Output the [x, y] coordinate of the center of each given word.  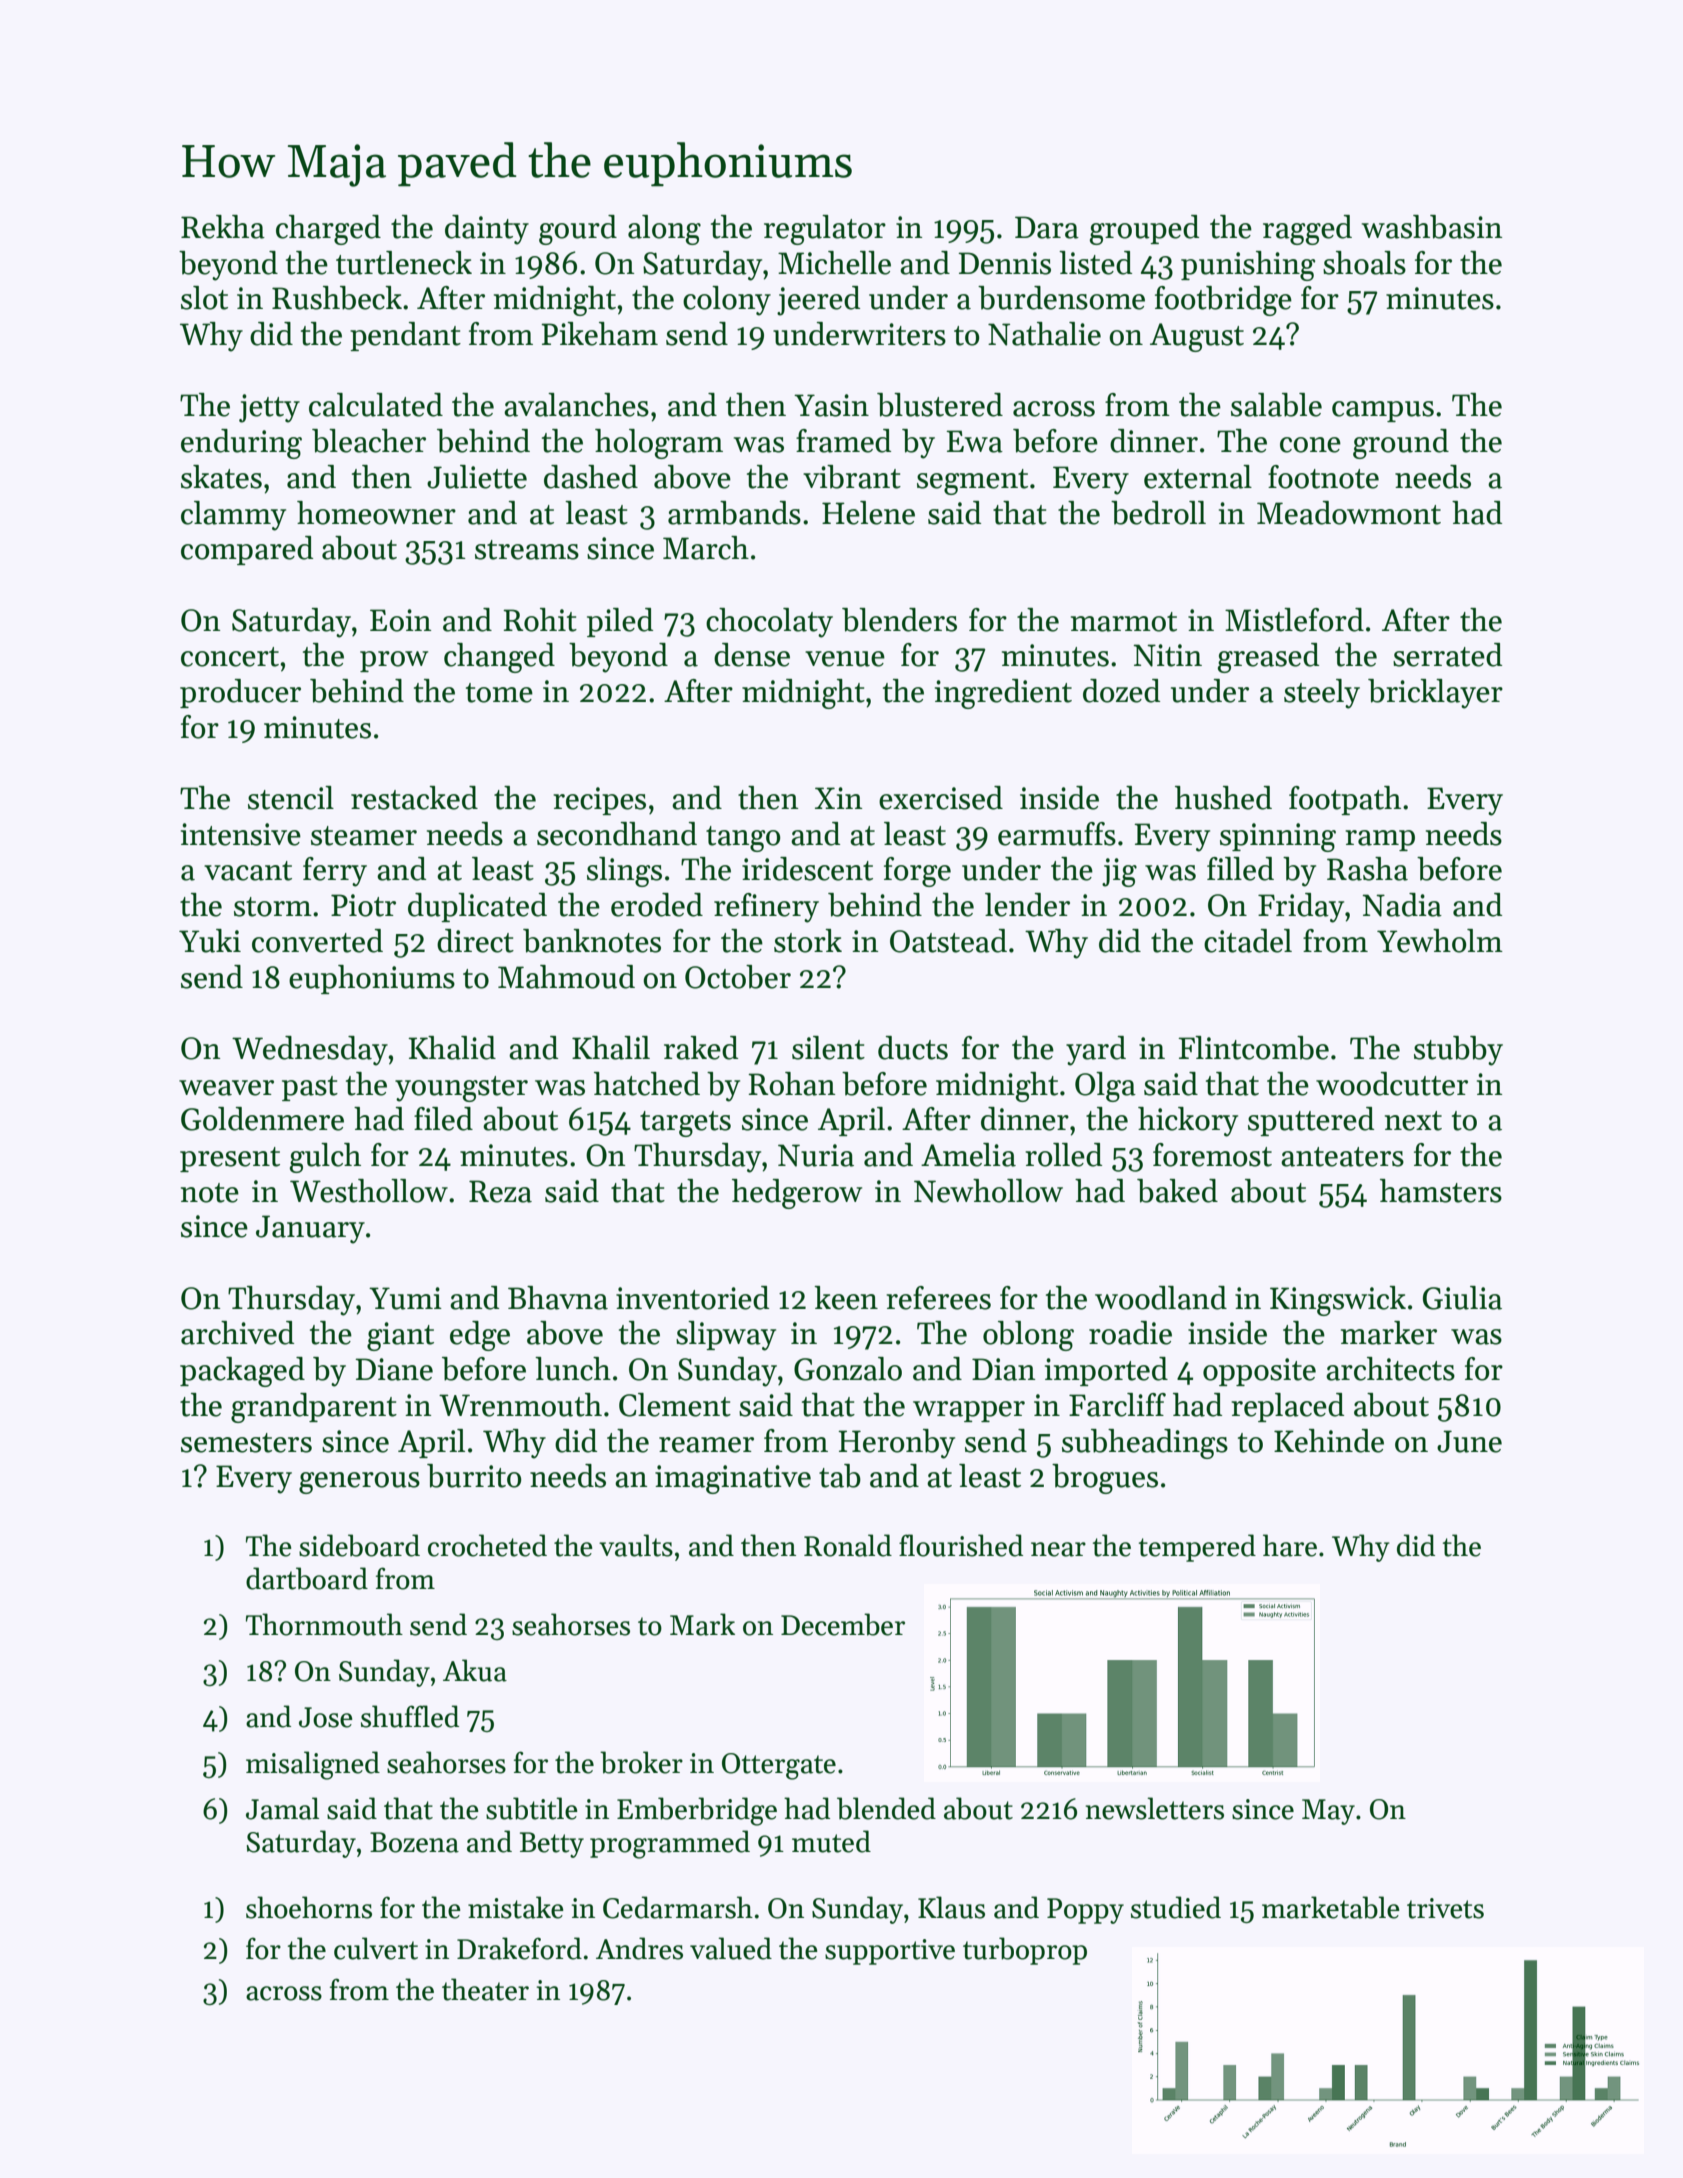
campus [1383, 411]
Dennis [1004, 263]
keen [846, 1298]
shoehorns [309, 1907]
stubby [1458, 1051]
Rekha [223, 227]
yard [1096, 1051]
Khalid [452, 1048]
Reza [500, 1191]
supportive [890, 1952]
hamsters [1441, 1191]
